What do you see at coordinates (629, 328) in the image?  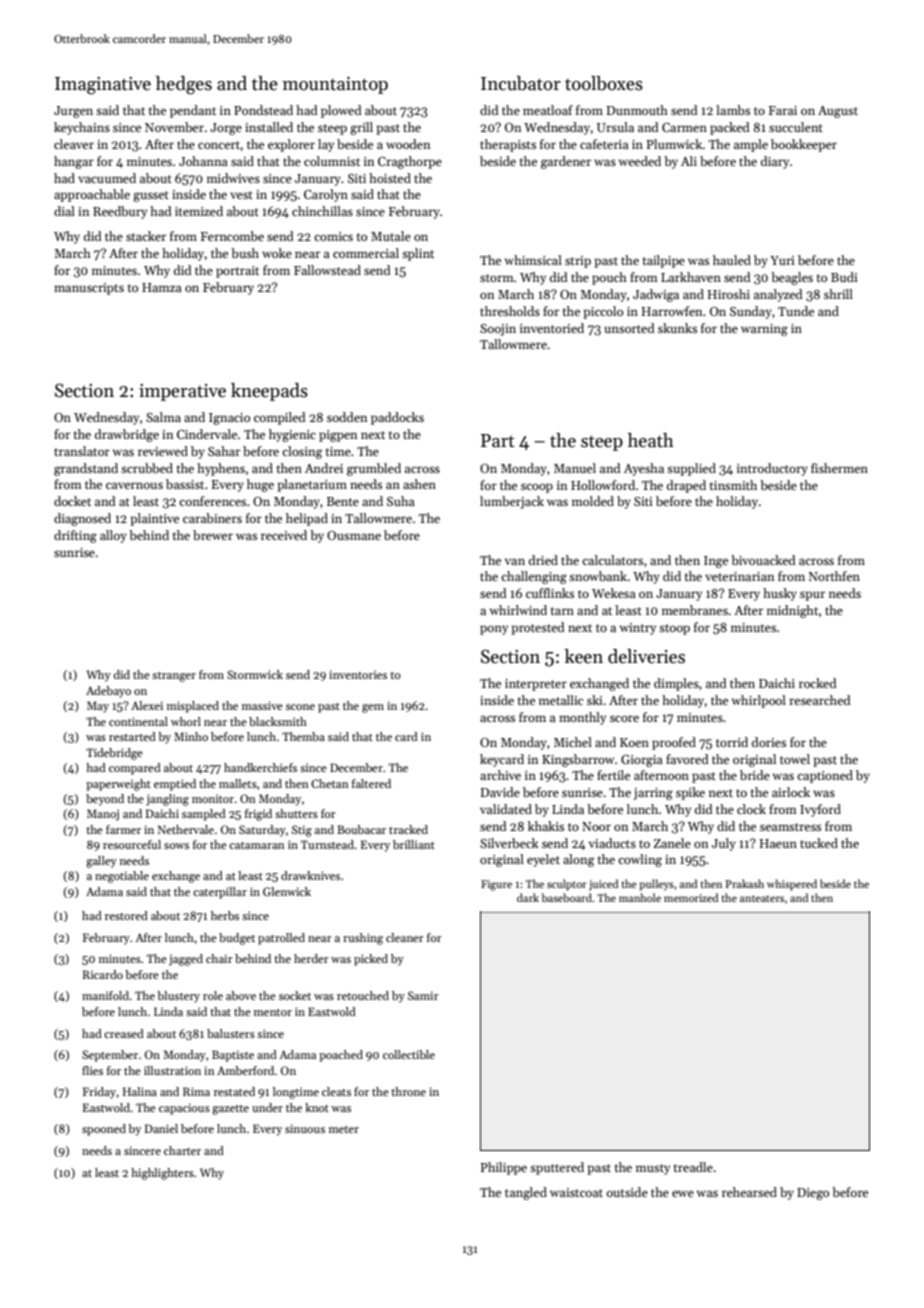 I see `unsorted` at bounding box center [629, 328].
